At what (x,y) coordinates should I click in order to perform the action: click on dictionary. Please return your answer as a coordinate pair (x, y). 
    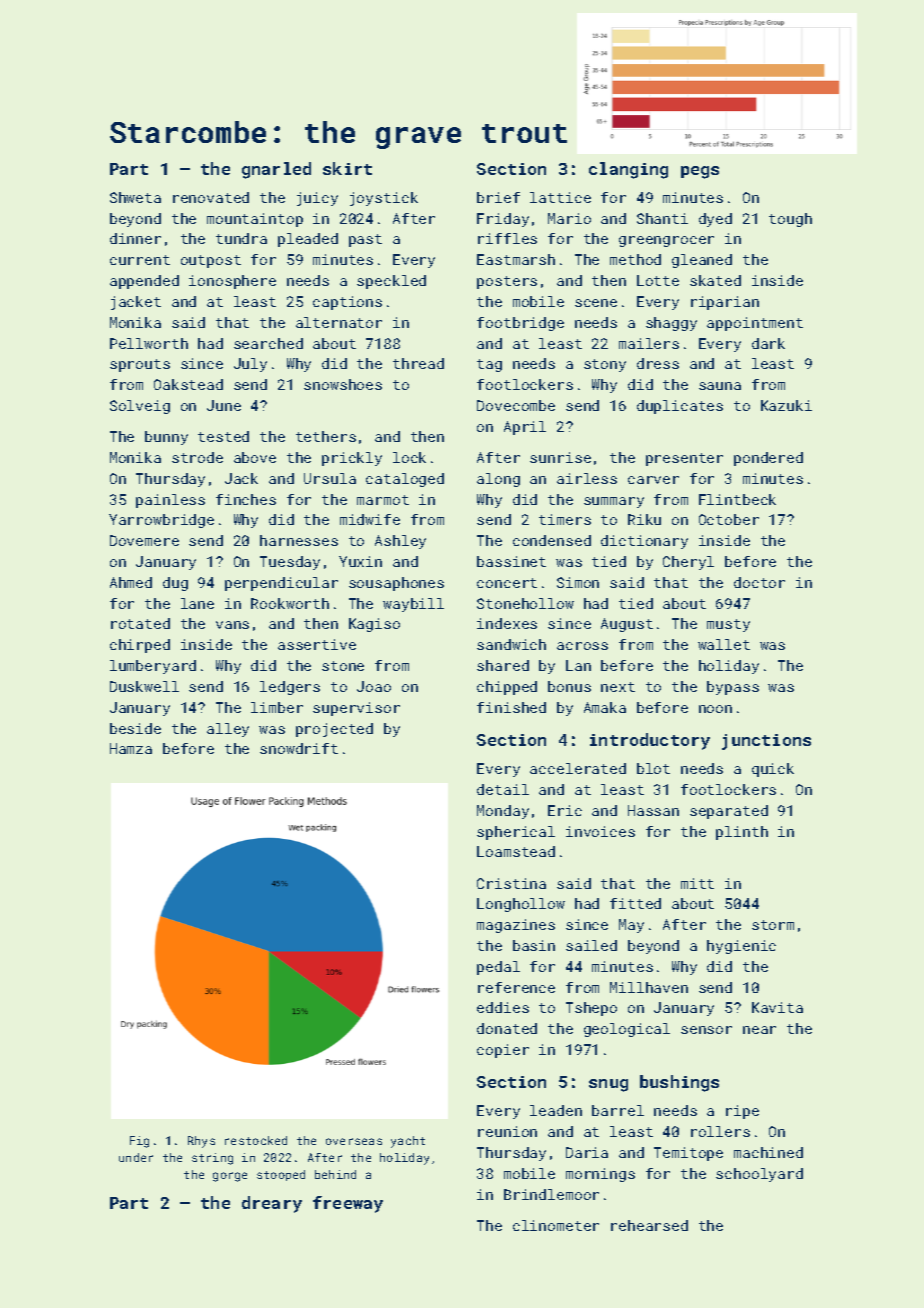
    Looking at the image, I should click on (644, 542).
